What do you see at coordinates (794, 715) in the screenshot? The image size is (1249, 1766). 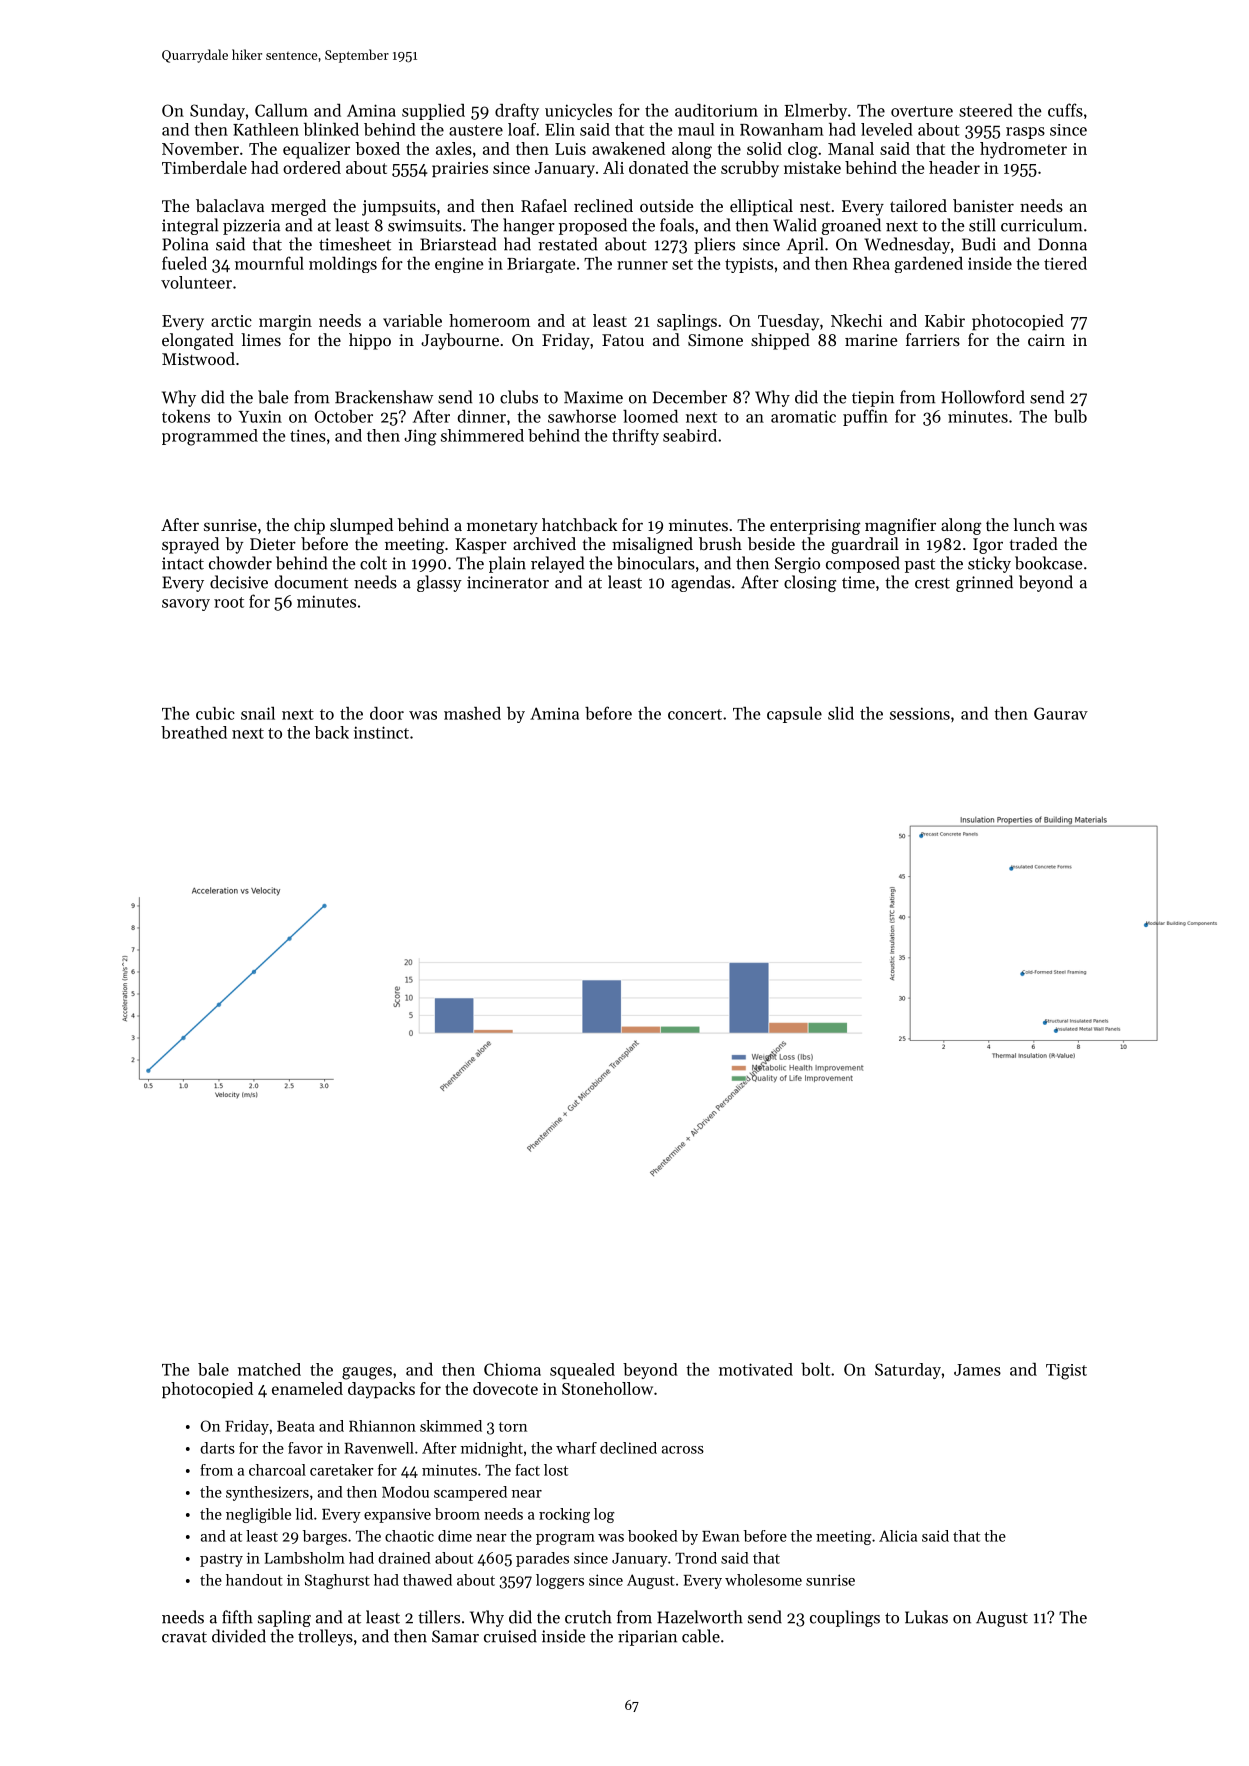 I see `capsule` at bounding box center [794, 715].
